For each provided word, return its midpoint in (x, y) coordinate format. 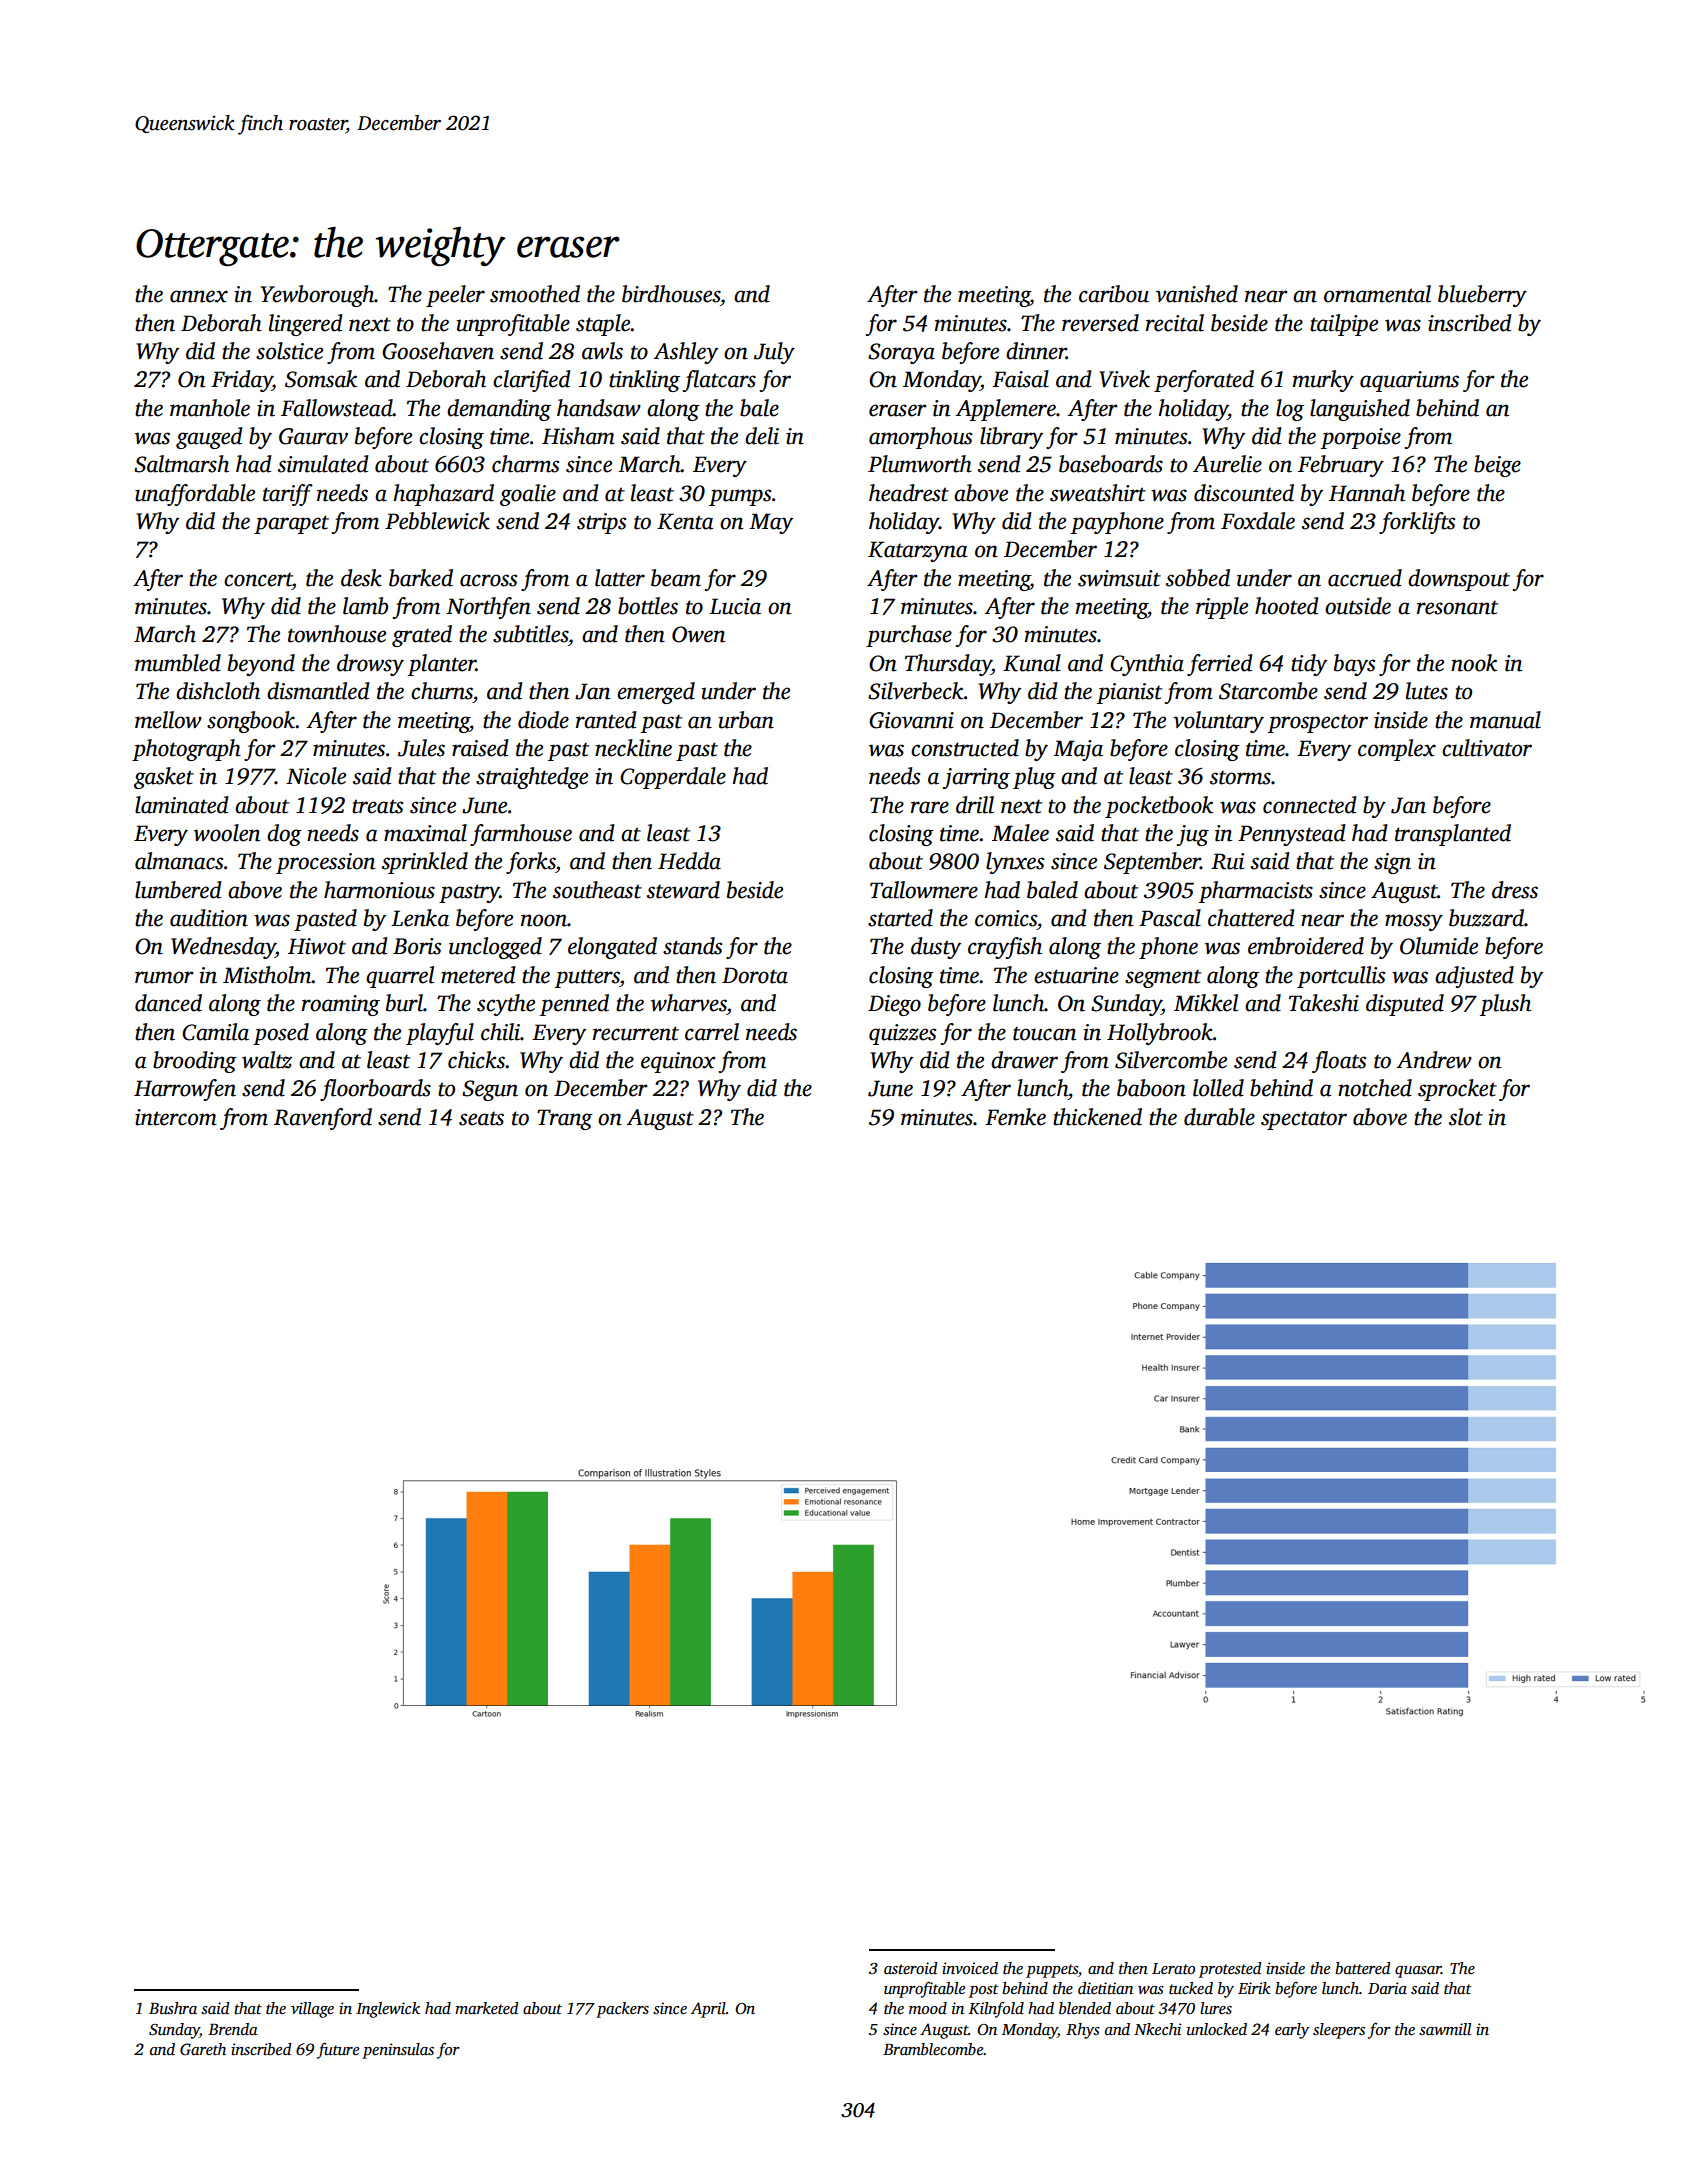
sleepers (1339, 2031)
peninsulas (398, 2051)
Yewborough (317, 296)
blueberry (1482, 296)
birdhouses (671, 294)
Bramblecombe (933, 2049)
